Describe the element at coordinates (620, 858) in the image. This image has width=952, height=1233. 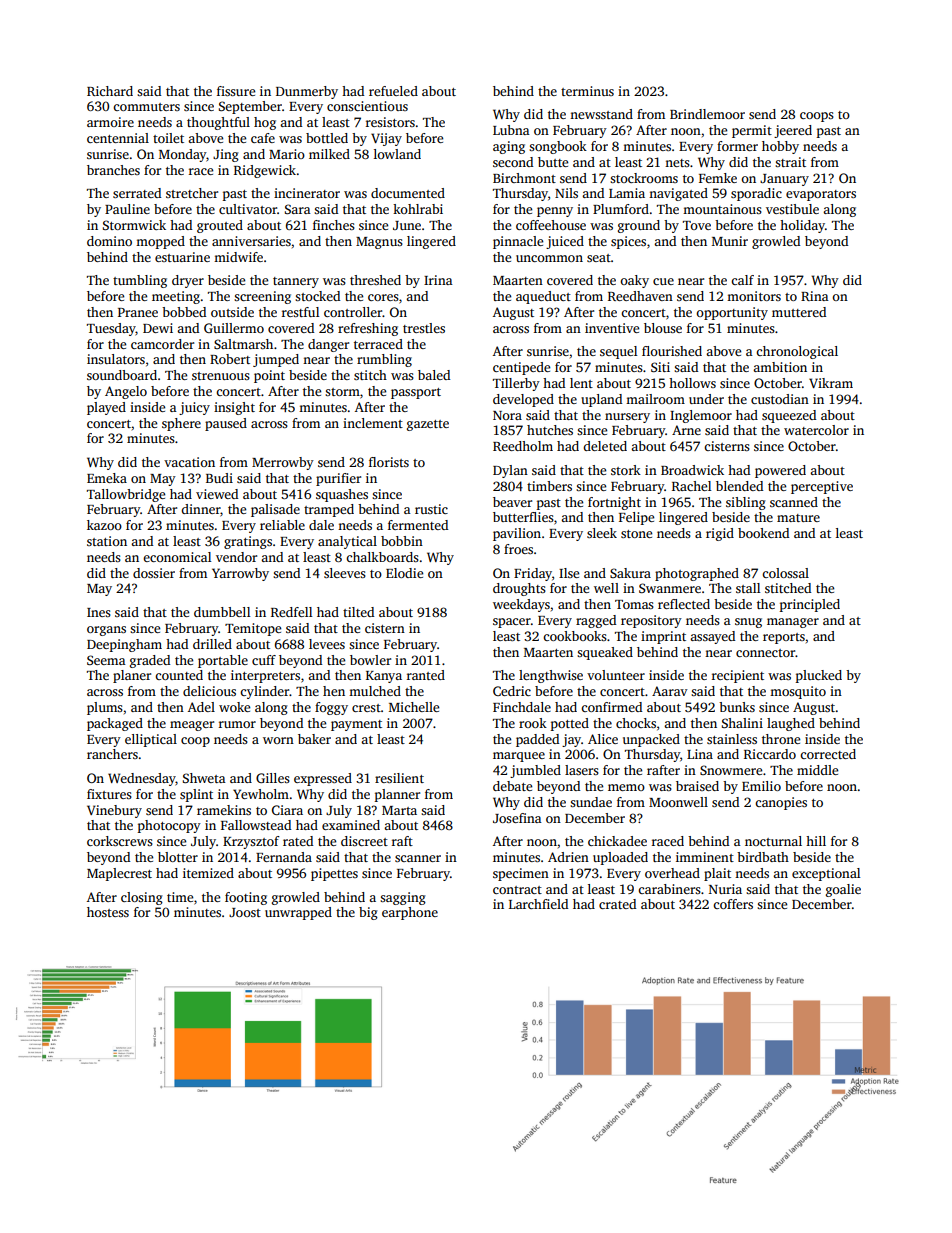
I see `uploaded` at that location.
